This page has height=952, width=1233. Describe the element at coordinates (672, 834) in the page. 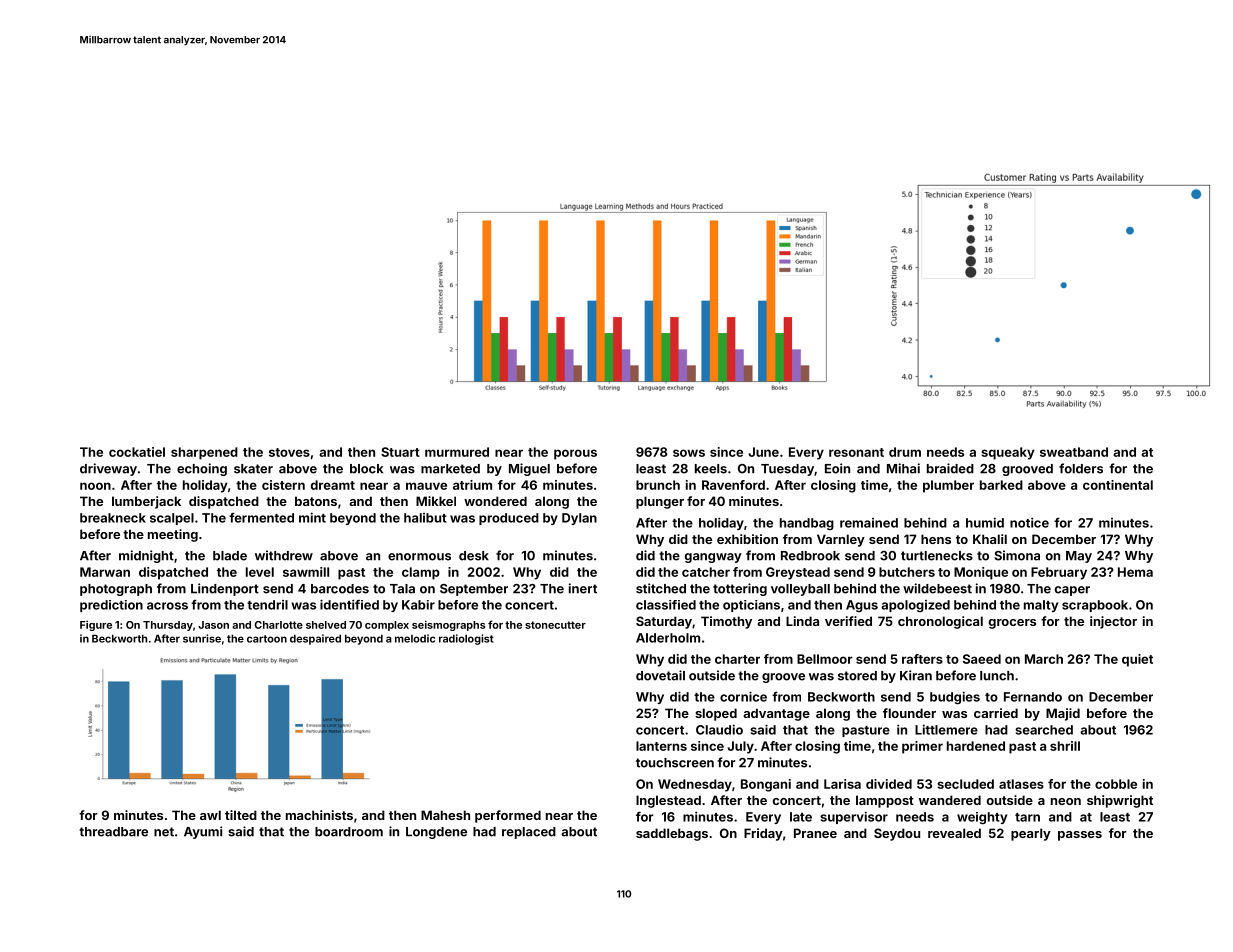

I see `saddlebags` at that location.
